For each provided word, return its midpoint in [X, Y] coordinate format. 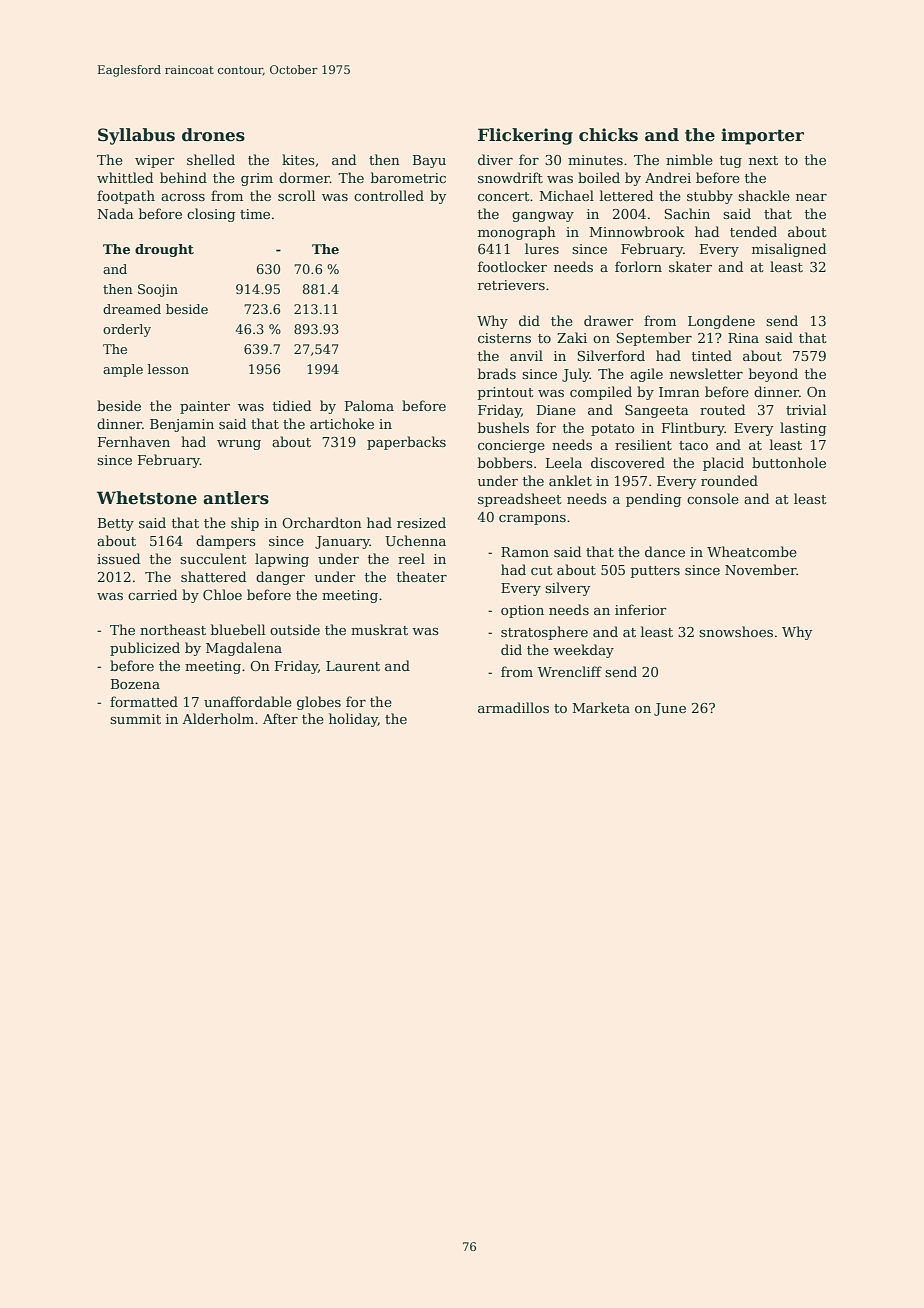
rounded [729, 480]
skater [690, 266]
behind [183, 177]
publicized [145, 649]
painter [205, 407]
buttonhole [789, 462]
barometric [408, 177]
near [811, 197]
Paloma [369, 405]
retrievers [511, 285]
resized [421, 522]
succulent [213, 558]
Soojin [158, 290]
